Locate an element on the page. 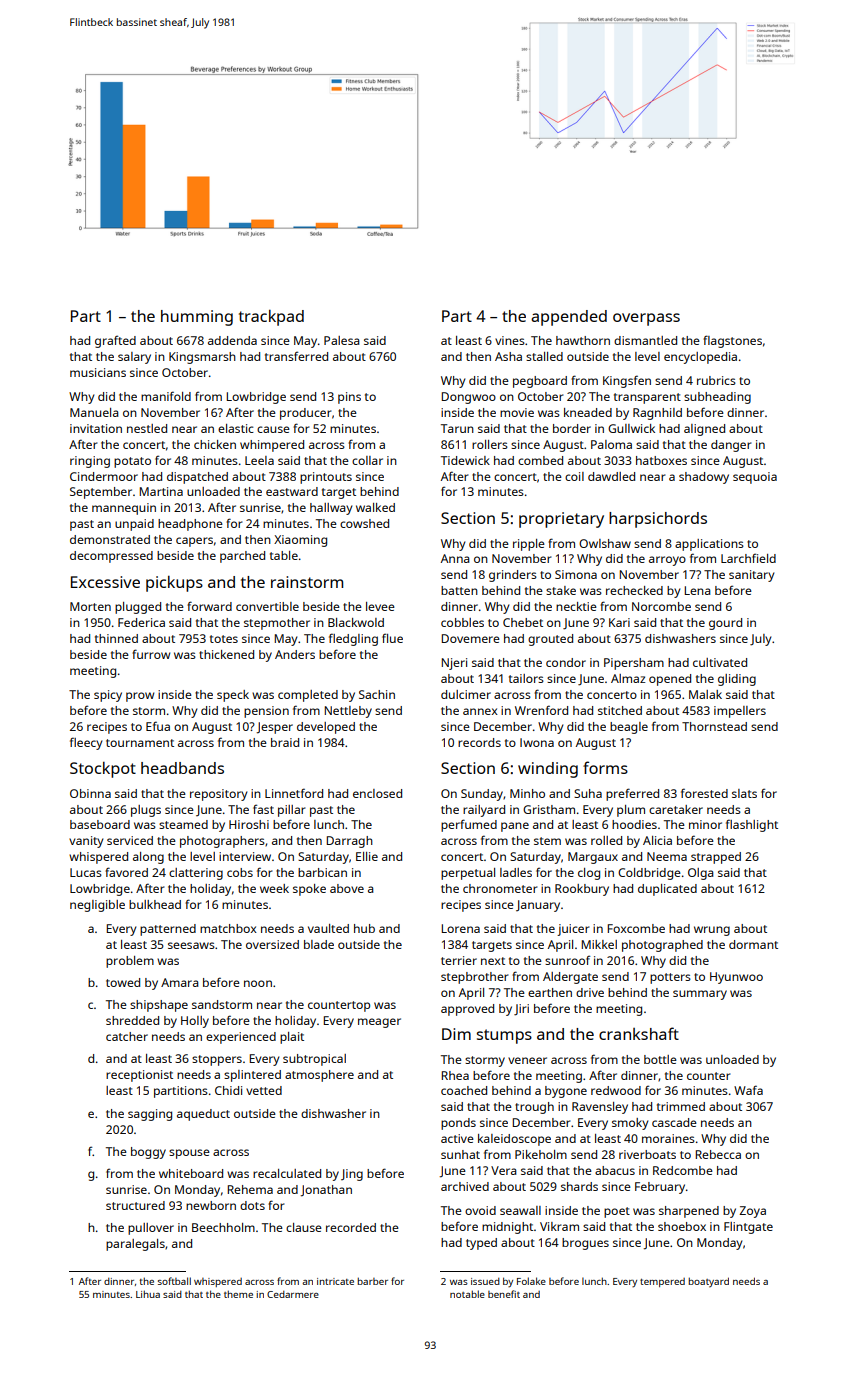 The height and width of the document is (1400, 849). Foxcombe is located at coordinates (636, 928).
